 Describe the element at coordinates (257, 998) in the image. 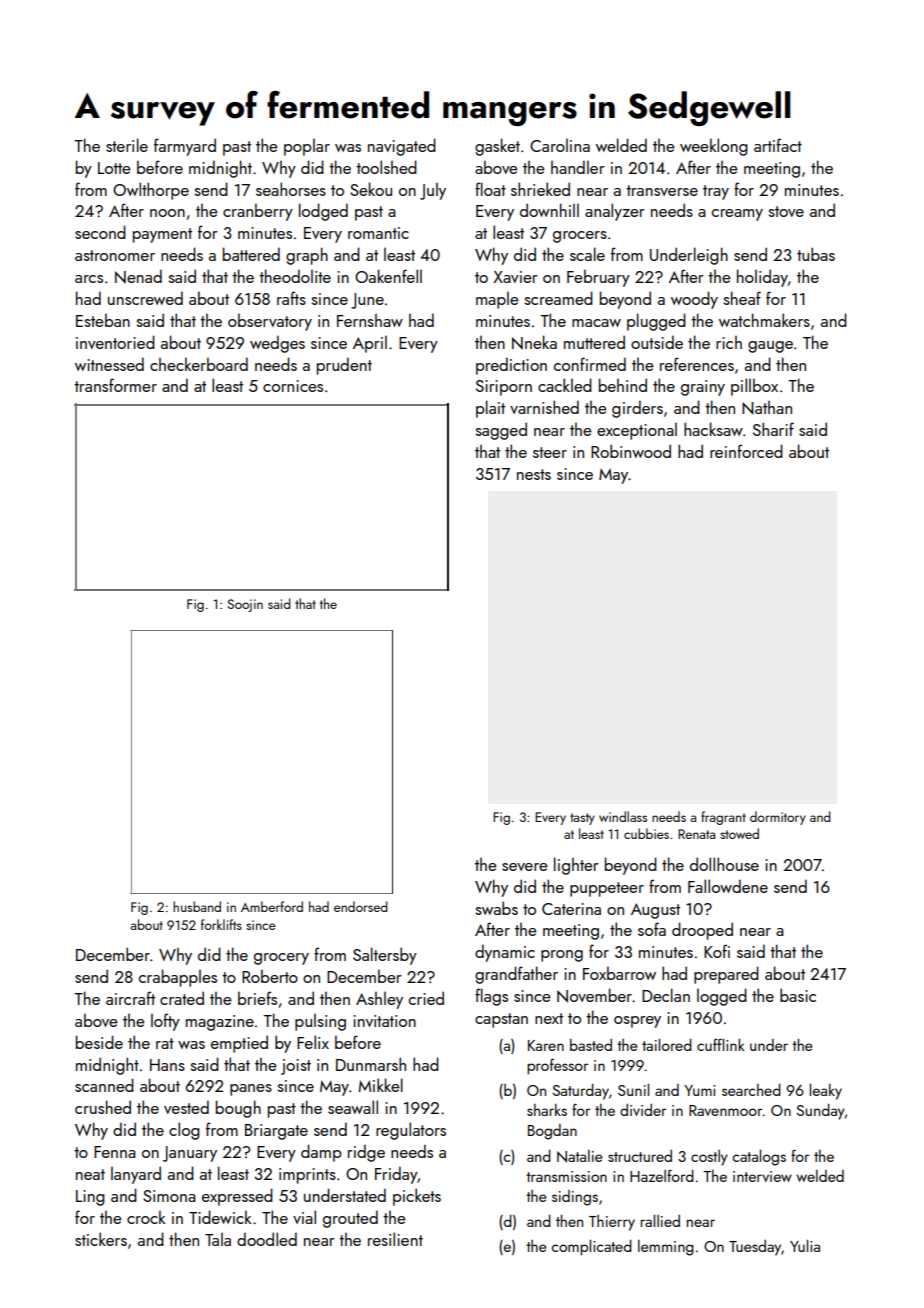

I see `briefs` at that location.
